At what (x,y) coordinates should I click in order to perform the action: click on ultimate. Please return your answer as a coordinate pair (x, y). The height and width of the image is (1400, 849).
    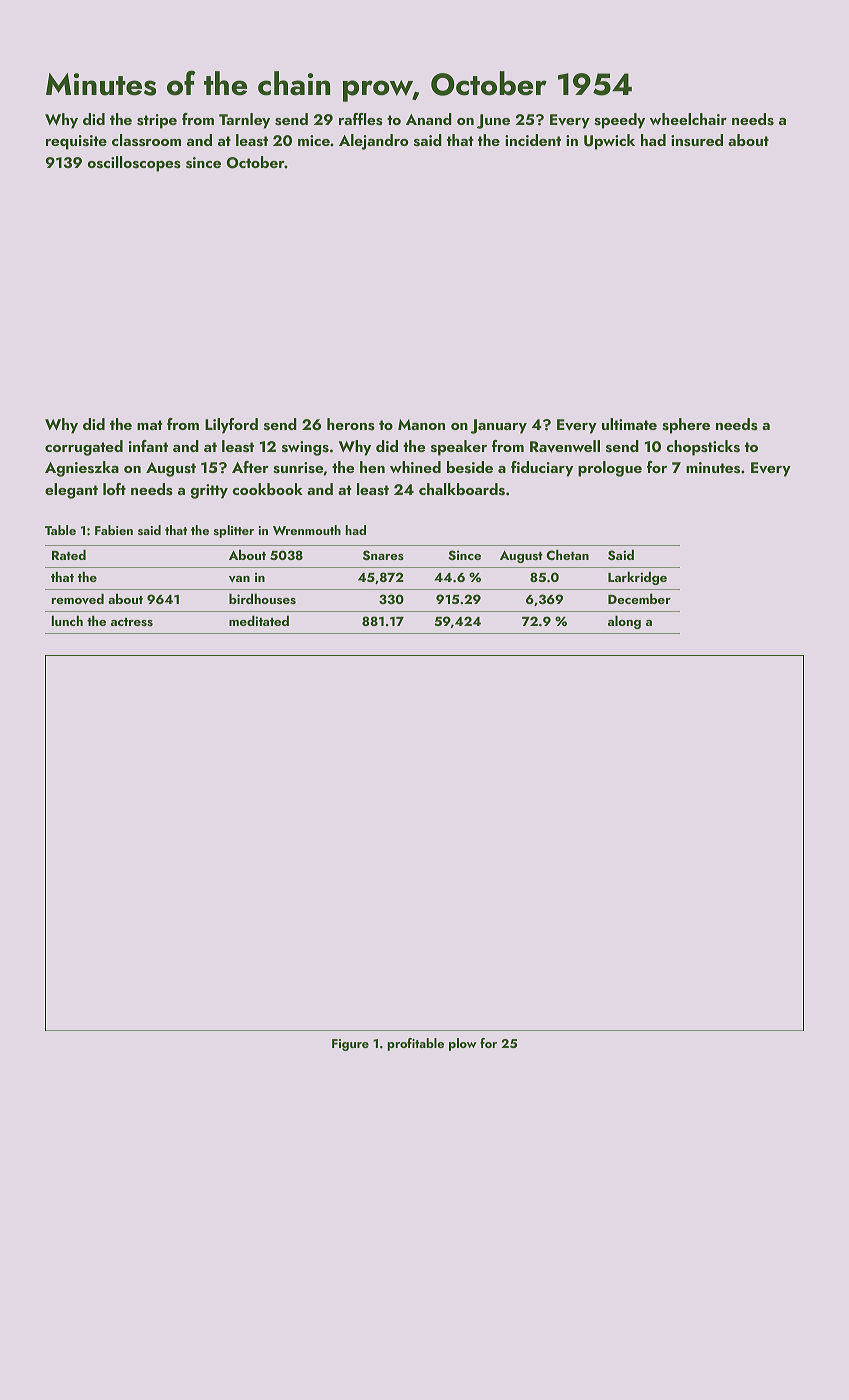
    Looking at the image, I should click on (629, 424).
